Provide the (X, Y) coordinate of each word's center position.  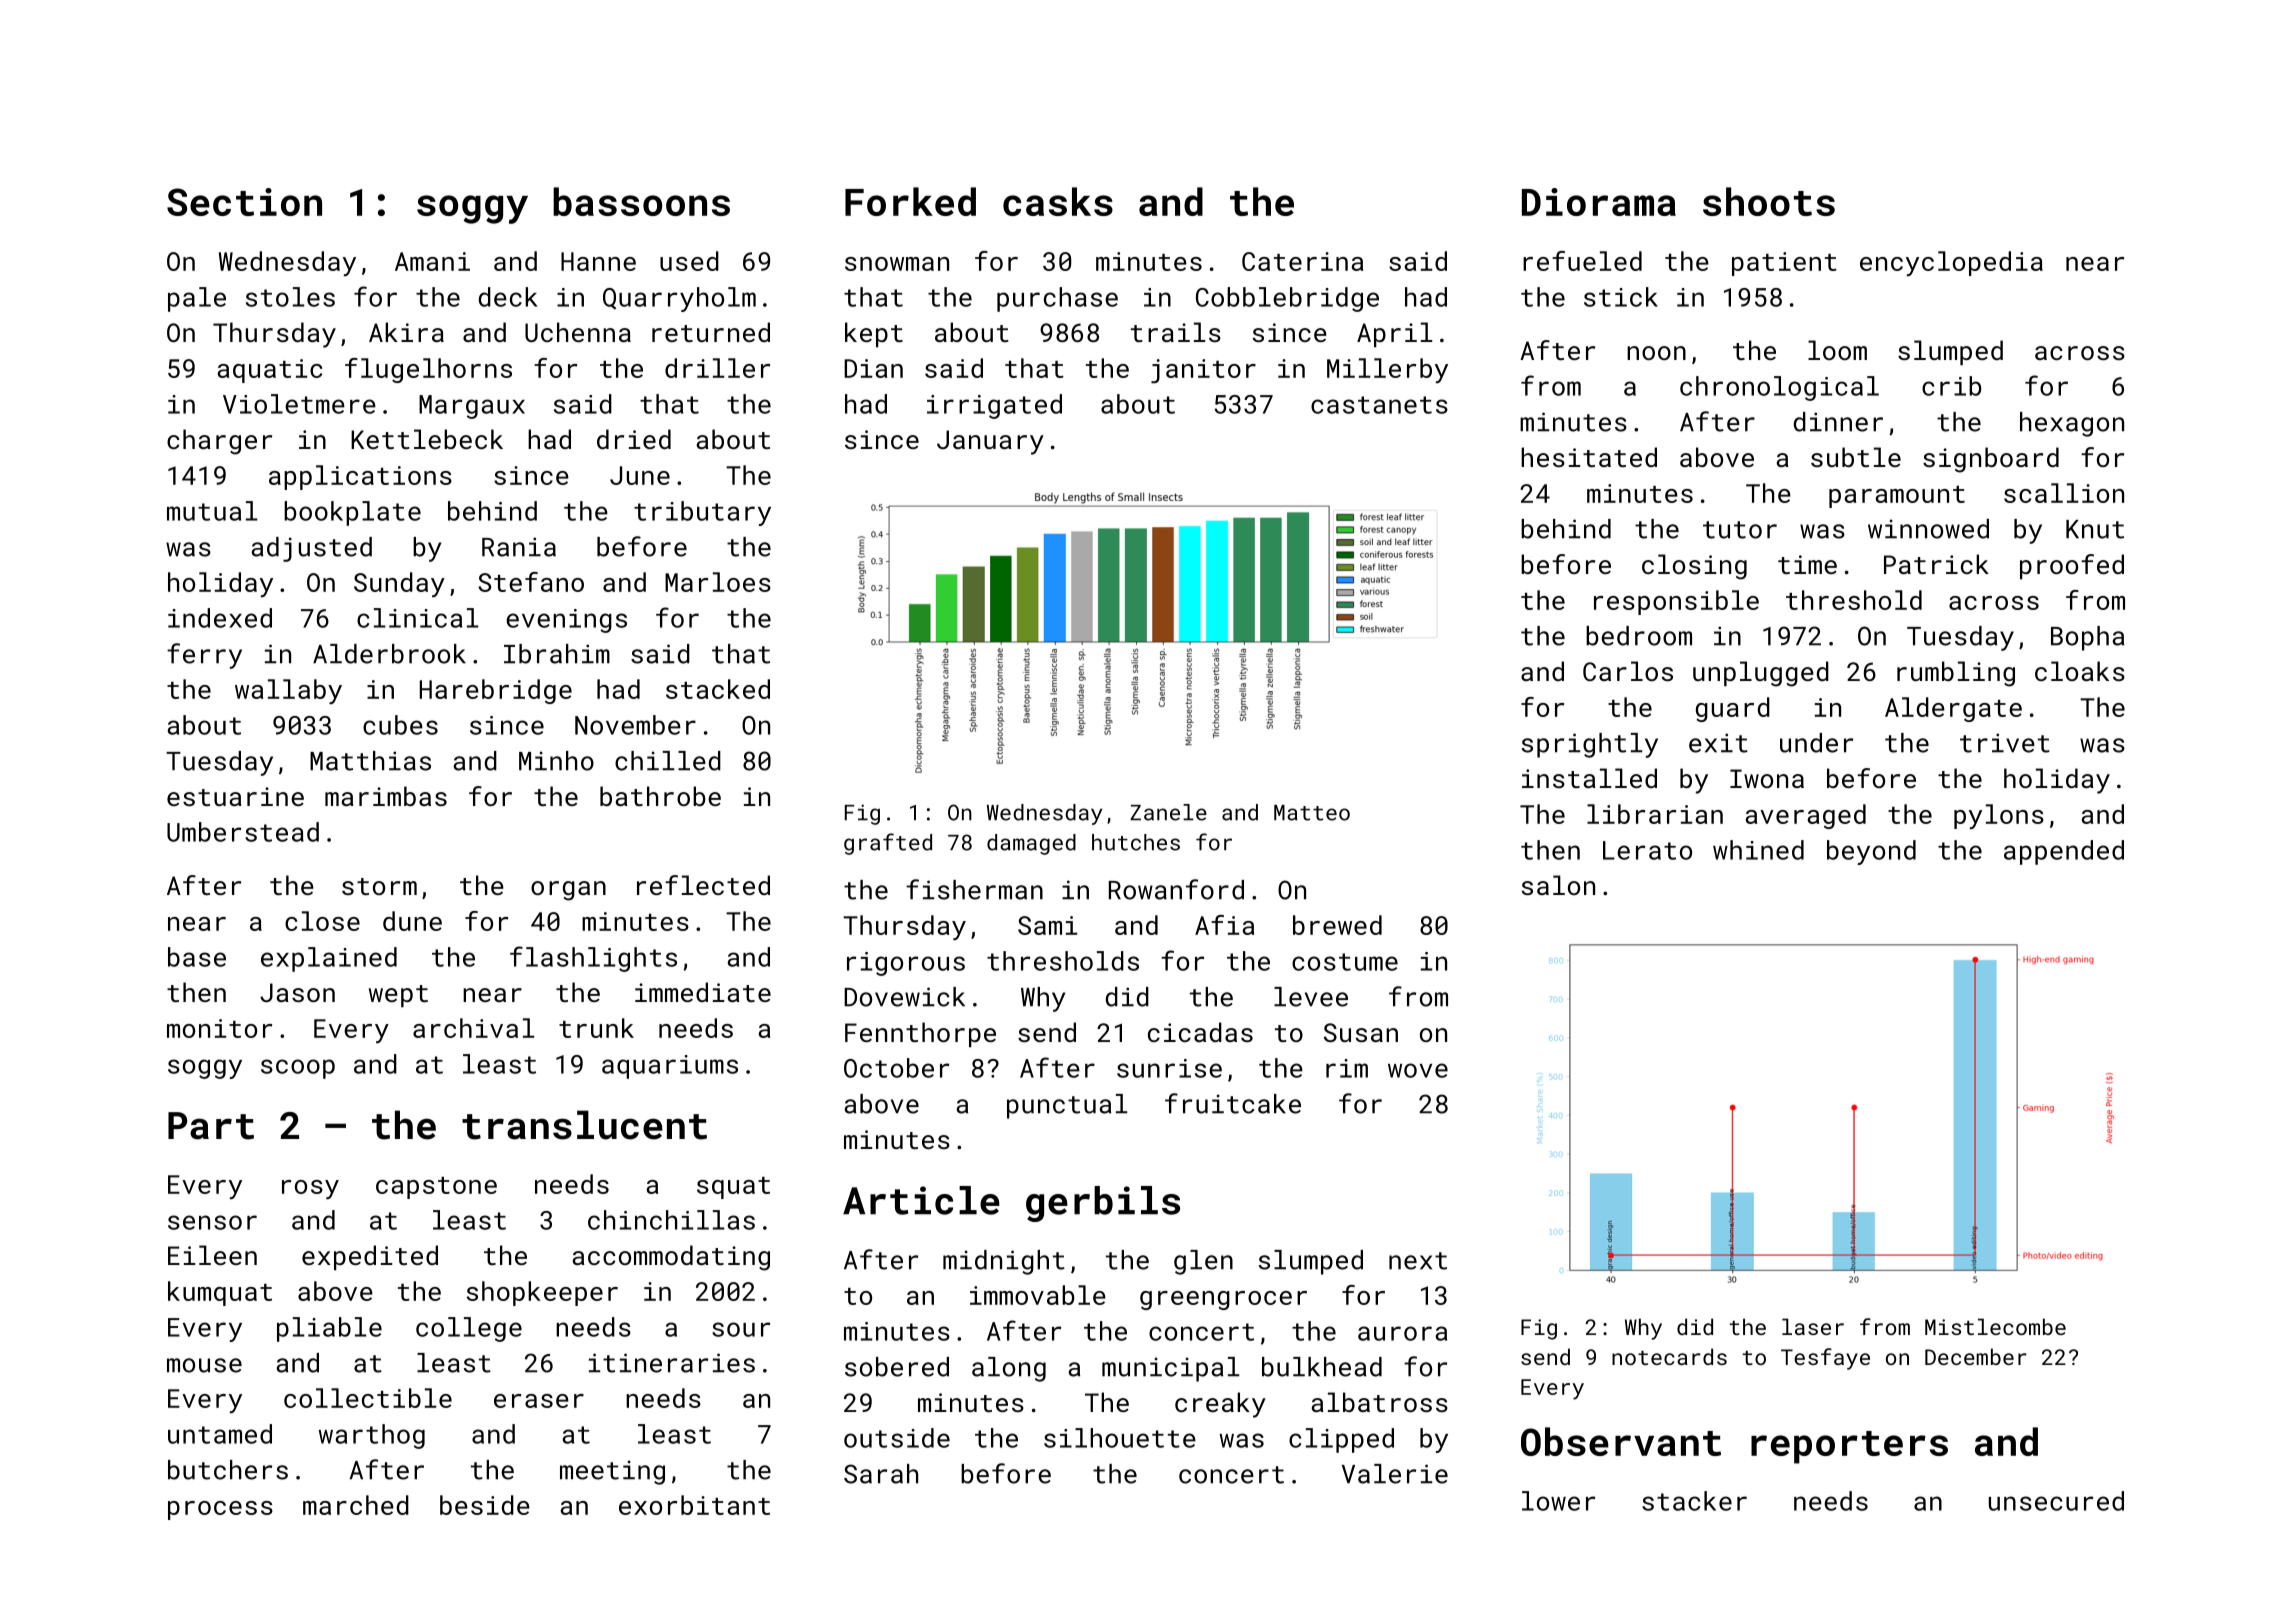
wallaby (288, 691)
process (220, 1510)
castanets (1379, 405)
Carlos (1628, 671)
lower (1558, 1501)
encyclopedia (1951, 263)
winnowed (1928, 529)
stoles (290, 297)
